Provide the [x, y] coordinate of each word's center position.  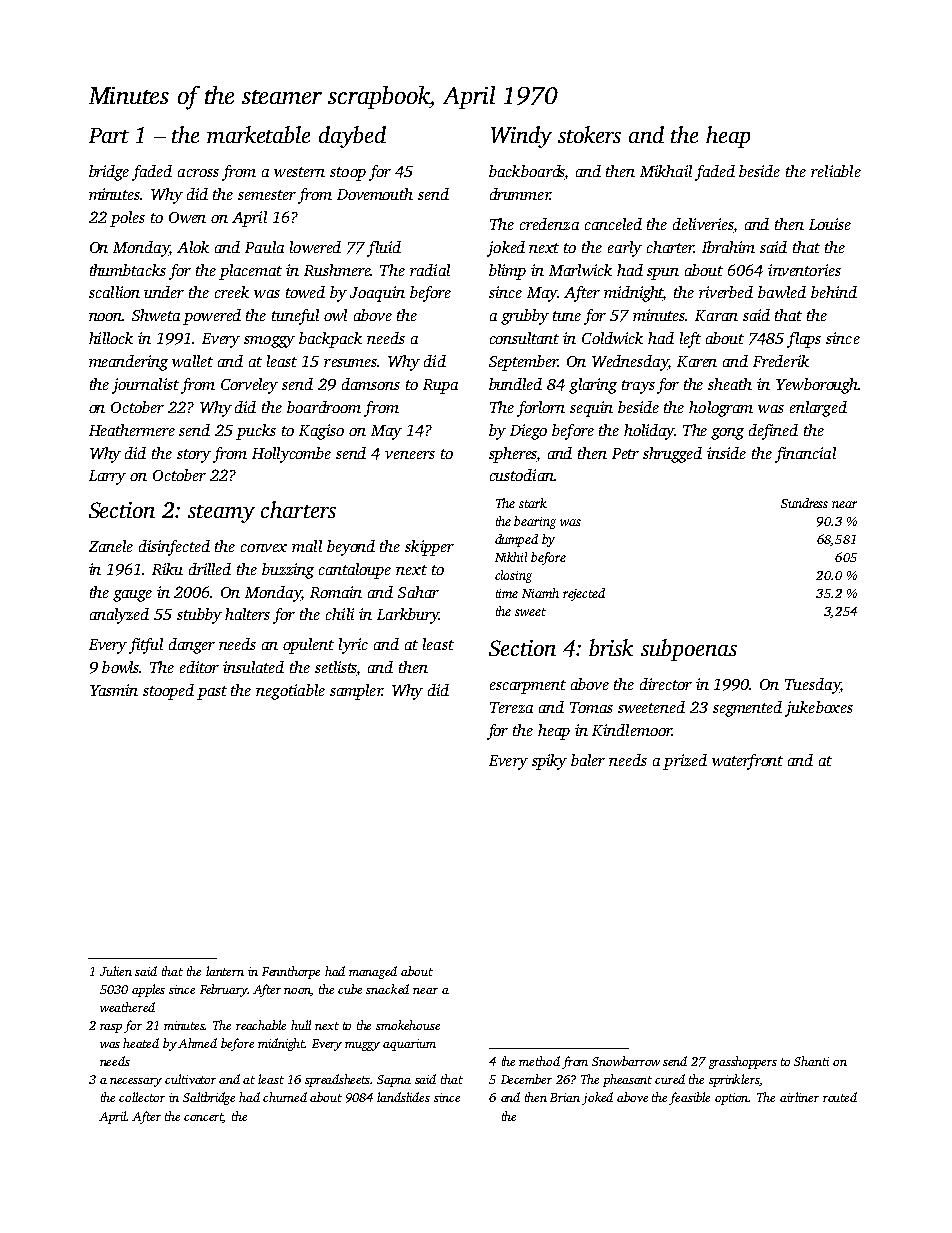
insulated [253, 667]
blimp [507, 272]
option [732, 1099]
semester [267, 195]
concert [204, 1118]
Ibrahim [728, 247]
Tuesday [812, 686]
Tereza [511, 707]
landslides [403, 1097]
